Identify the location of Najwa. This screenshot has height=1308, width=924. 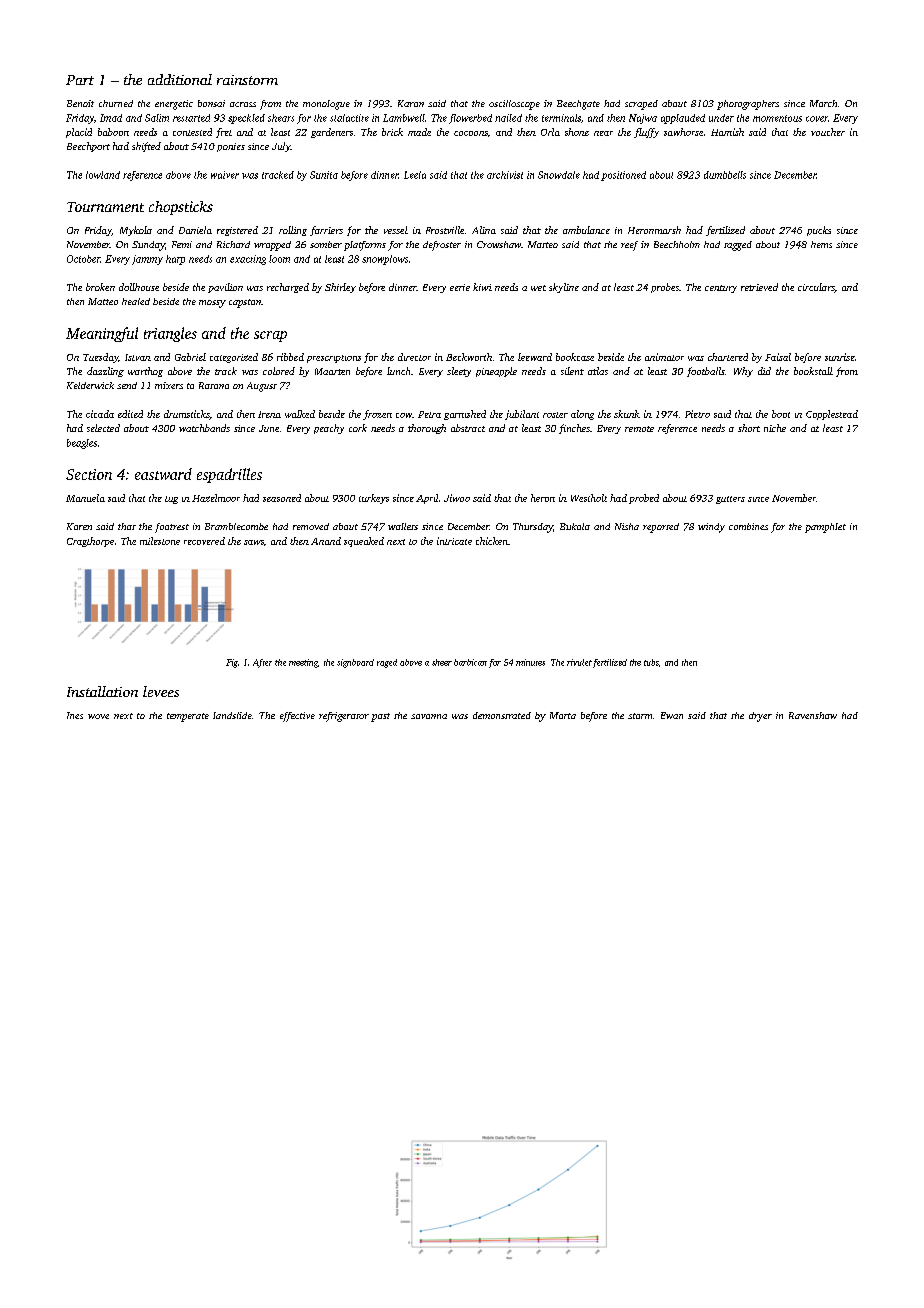
(643, 119).
